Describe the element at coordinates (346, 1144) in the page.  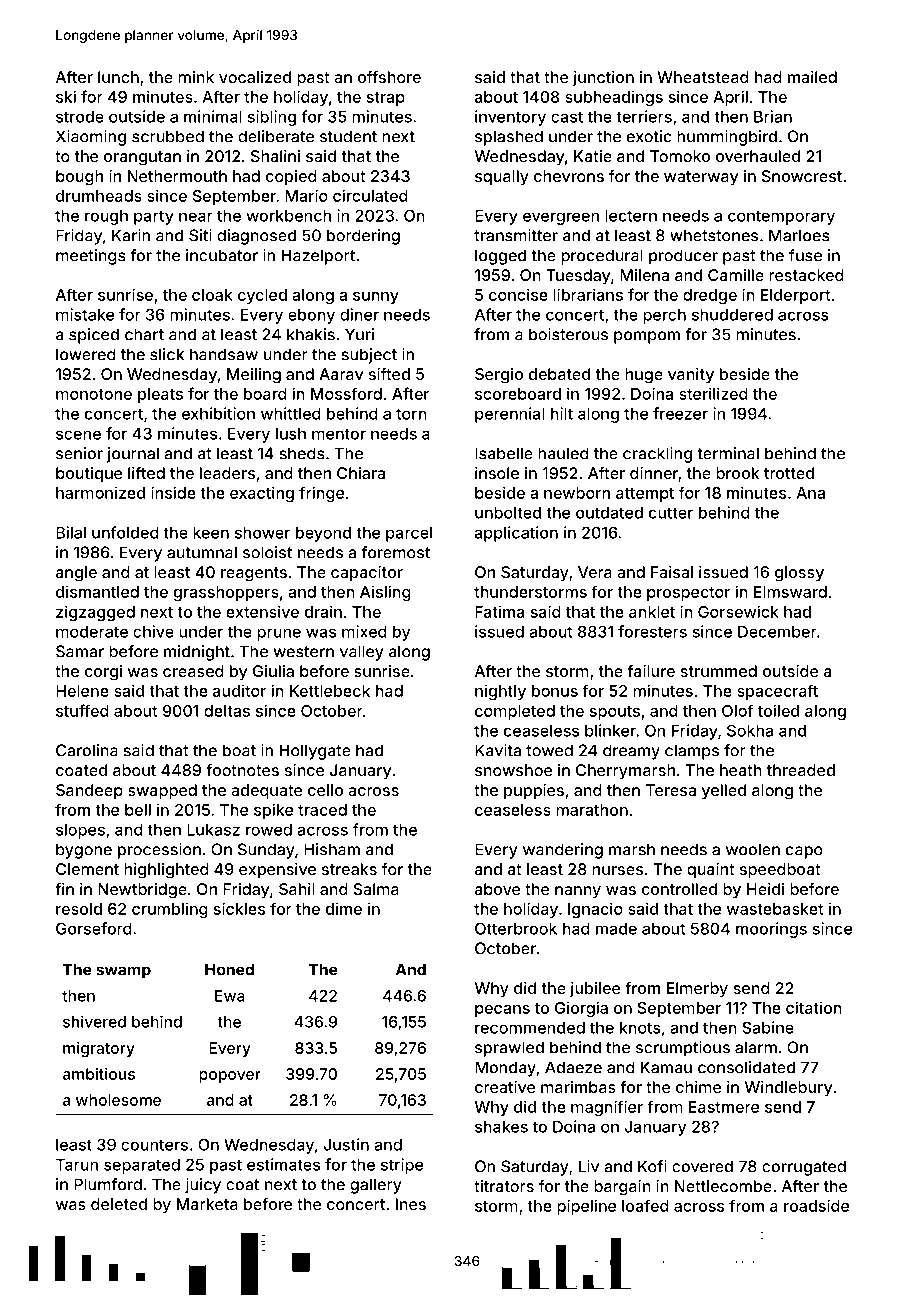
I see `Justin` at that location.
